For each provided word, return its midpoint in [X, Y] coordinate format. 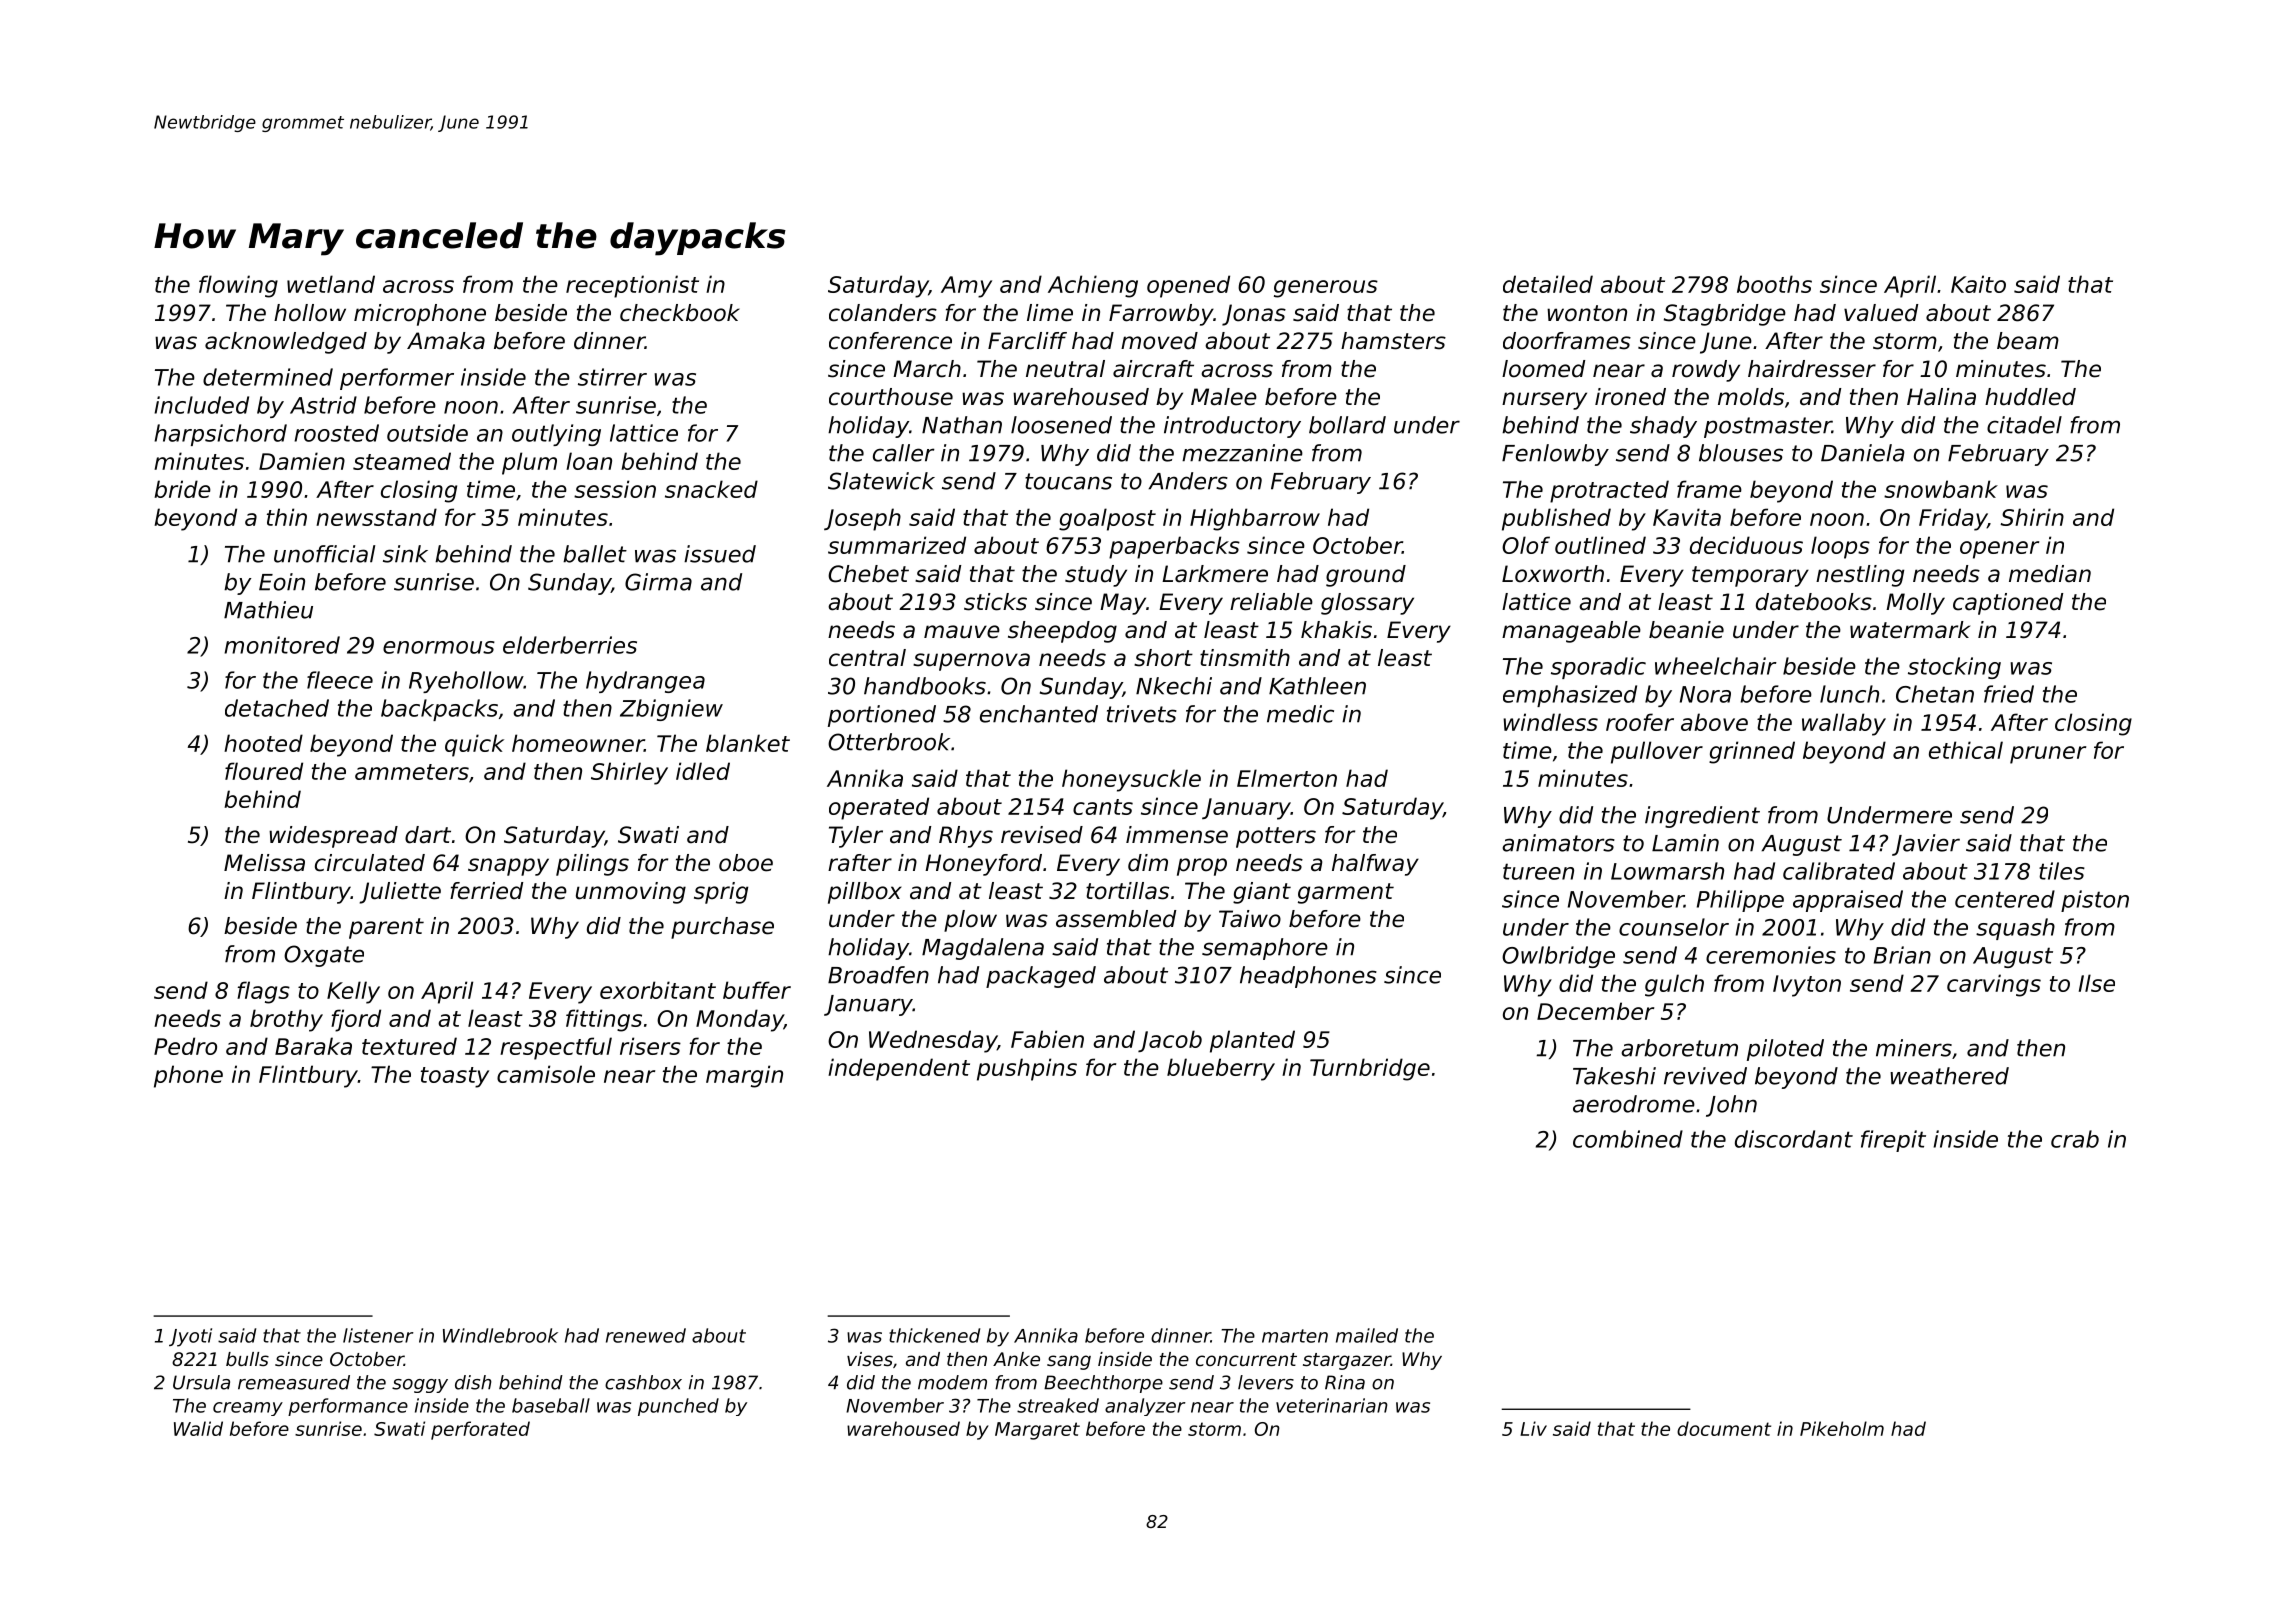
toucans [1068, 481]
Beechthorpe [1103, 1384]
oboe [746, 863]
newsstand [376, 517]
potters [1276, 837]
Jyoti [190, 1337]
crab [2075, 1139]
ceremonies [1771, 955]
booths [1774, 284]
